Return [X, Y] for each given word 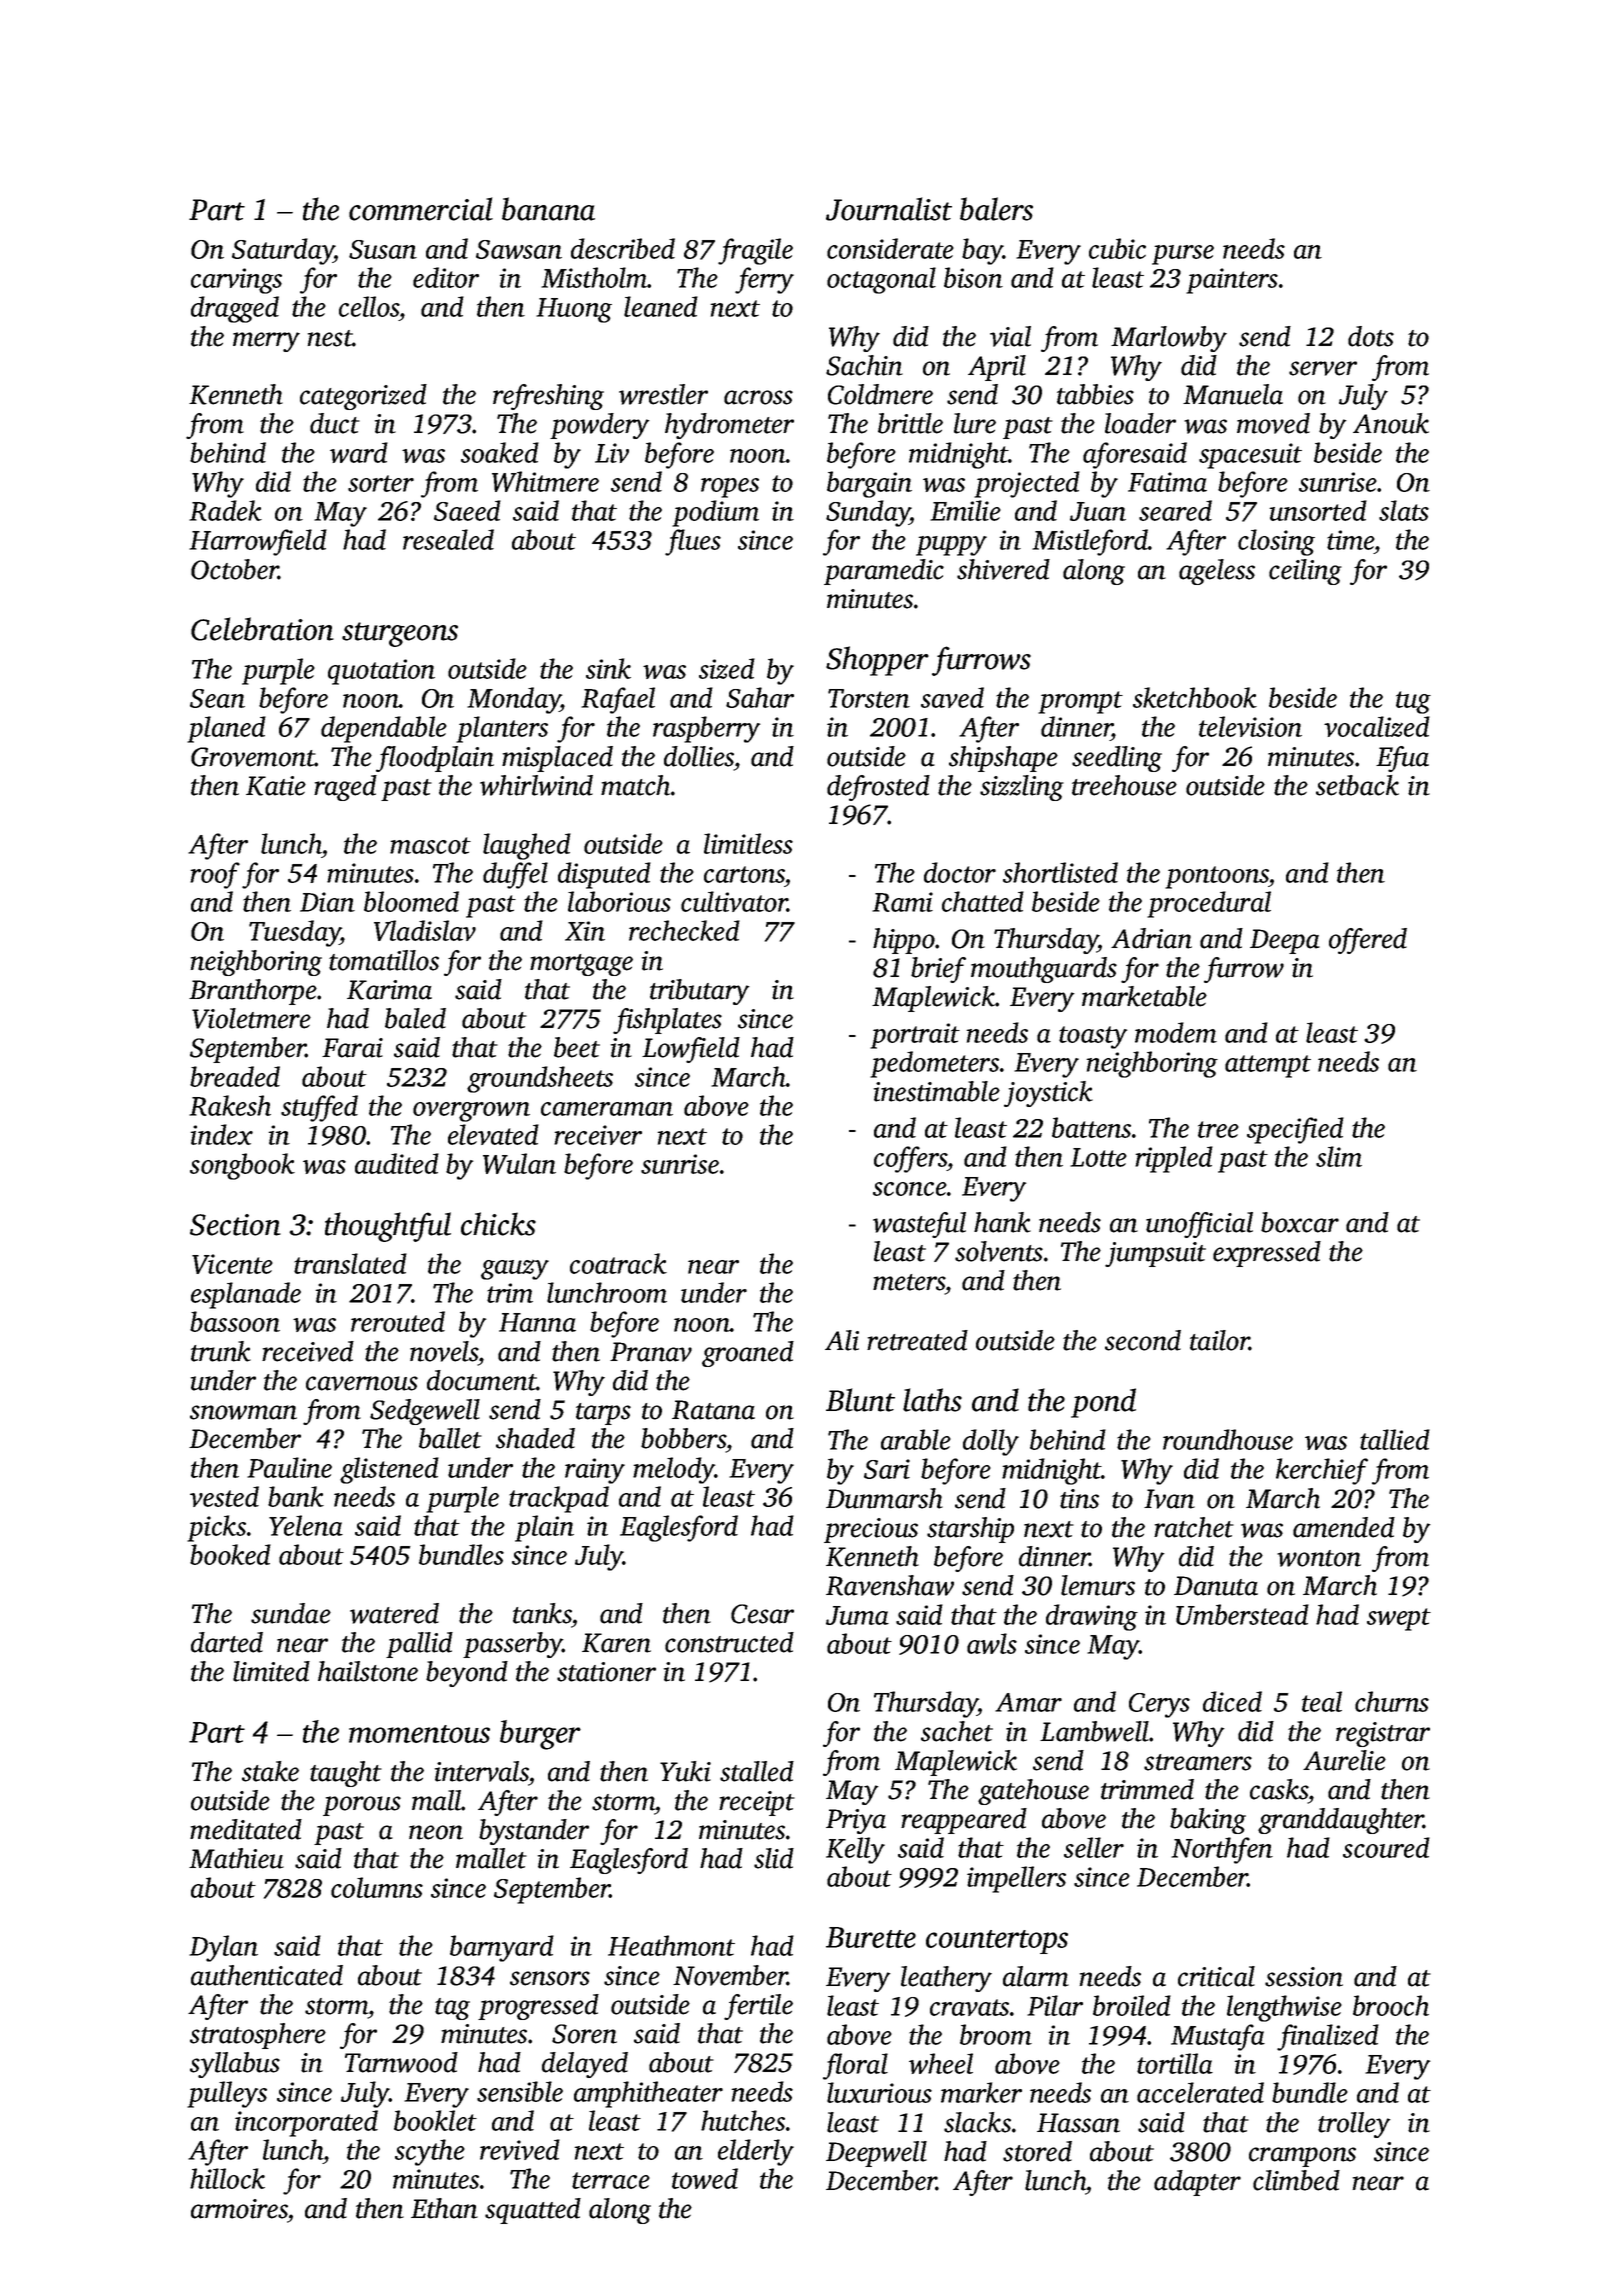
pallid [419, 1645]
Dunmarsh [884, 1498]
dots [1371, 336]
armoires [239, 2209]
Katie [276, 786]
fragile [755, 251]
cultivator [734, 901]
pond [1103, 1403]
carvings [236, 281]
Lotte [1098, 1157]
